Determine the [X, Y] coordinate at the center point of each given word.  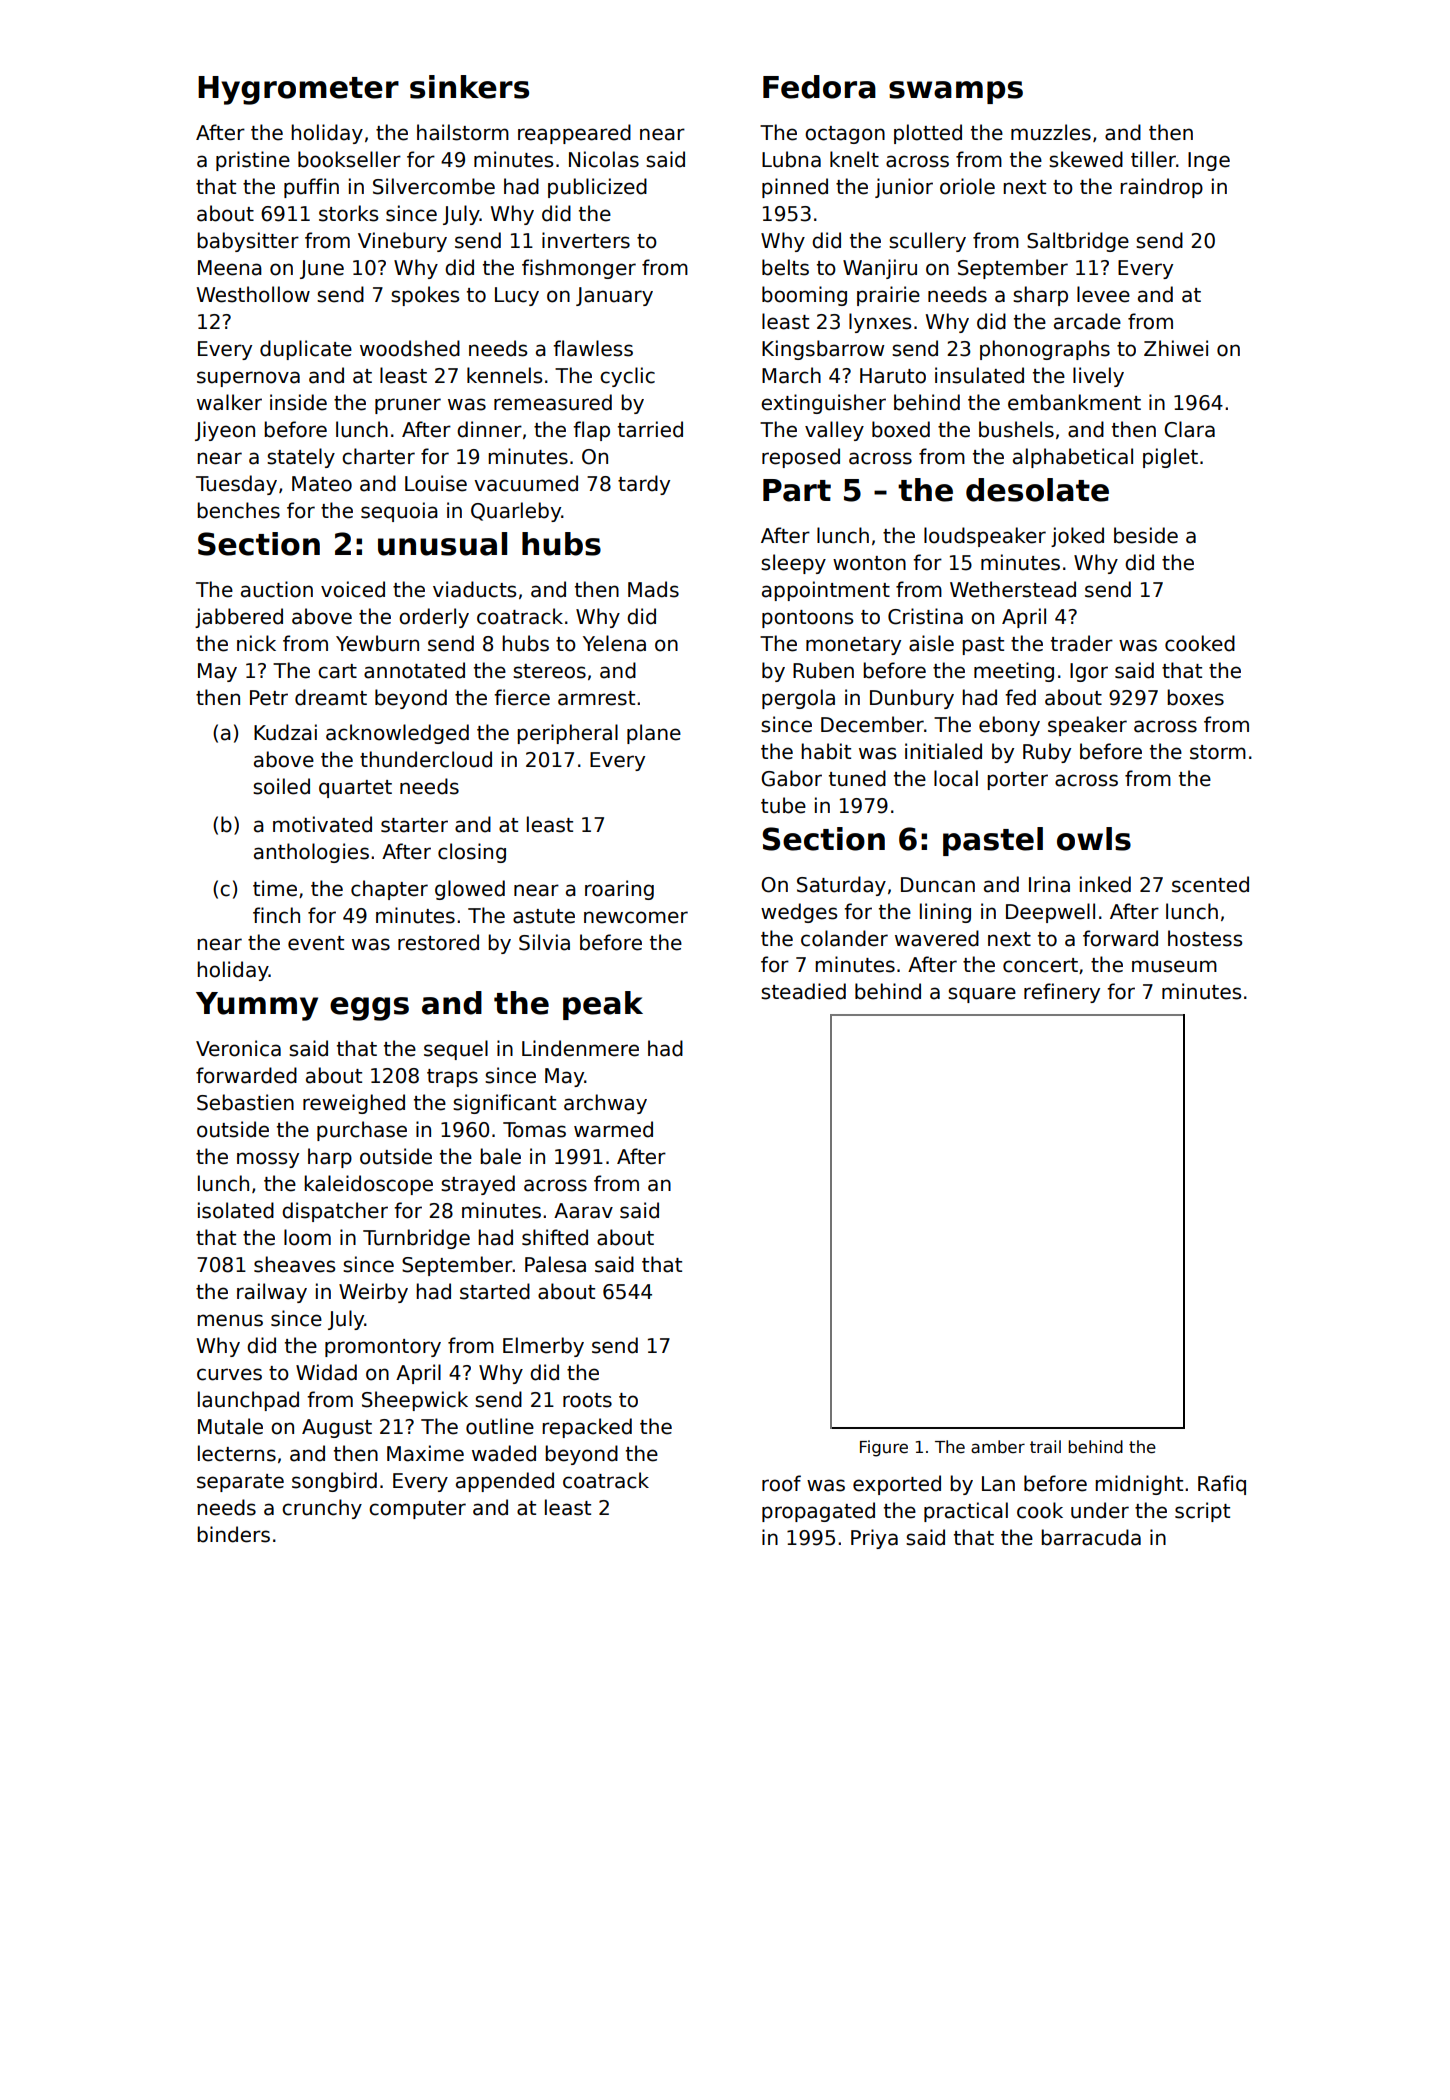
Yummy [257, 1006]
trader [1082, 643]
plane [654, 734]
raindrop [1161, 188]
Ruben [823, 670]
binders [233, 1534]
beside [1146, 535]
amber [998, 1447]
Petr [269, 698]
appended [505, 1482]
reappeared [574, 134]
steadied [803, 991]
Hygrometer [298, 90]
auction [277, 589]
